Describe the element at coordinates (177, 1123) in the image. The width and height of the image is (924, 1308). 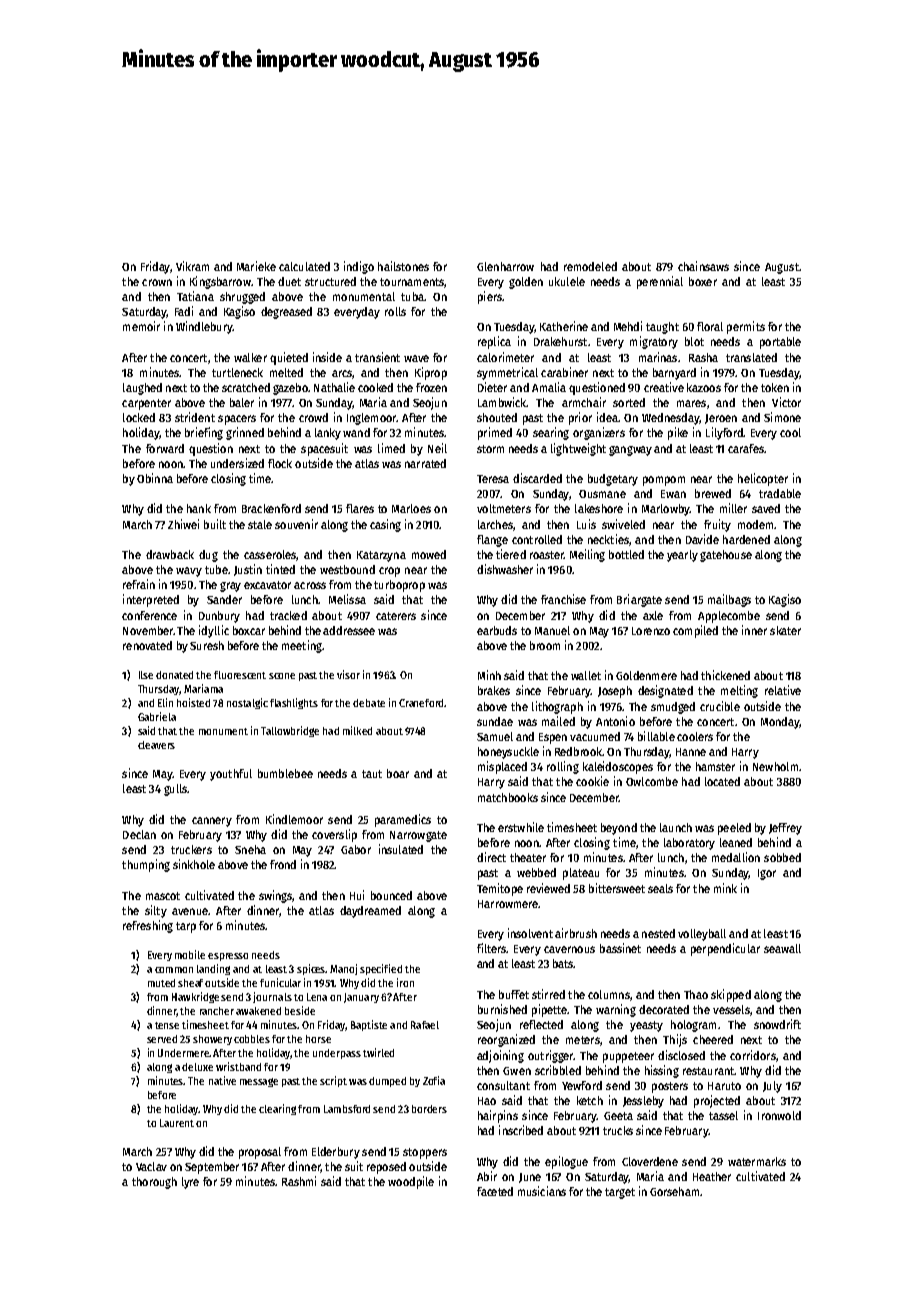
I see `Laurent` at that location.
